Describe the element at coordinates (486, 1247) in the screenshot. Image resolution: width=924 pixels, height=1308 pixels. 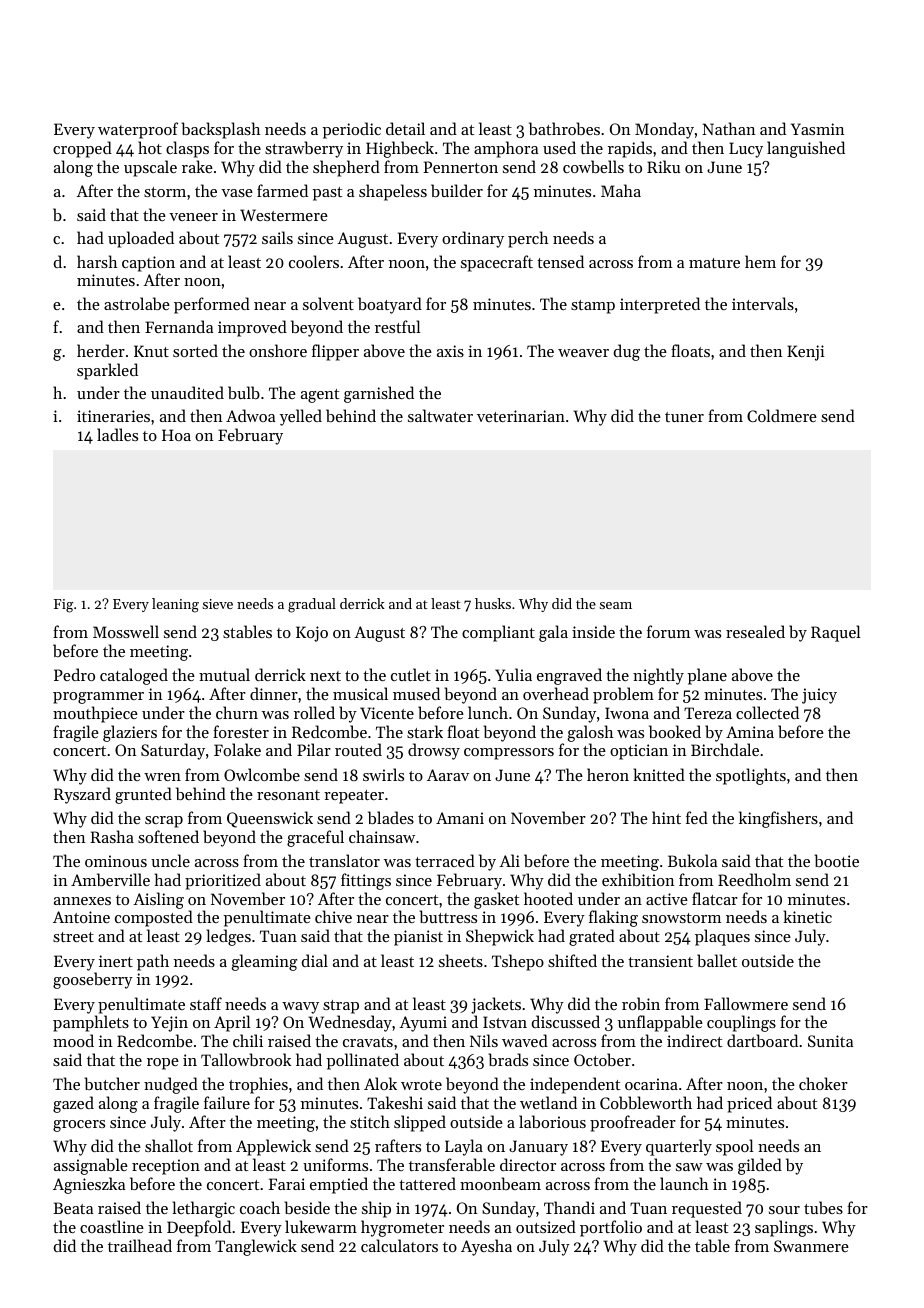
I see `Ayesha` at that location.
